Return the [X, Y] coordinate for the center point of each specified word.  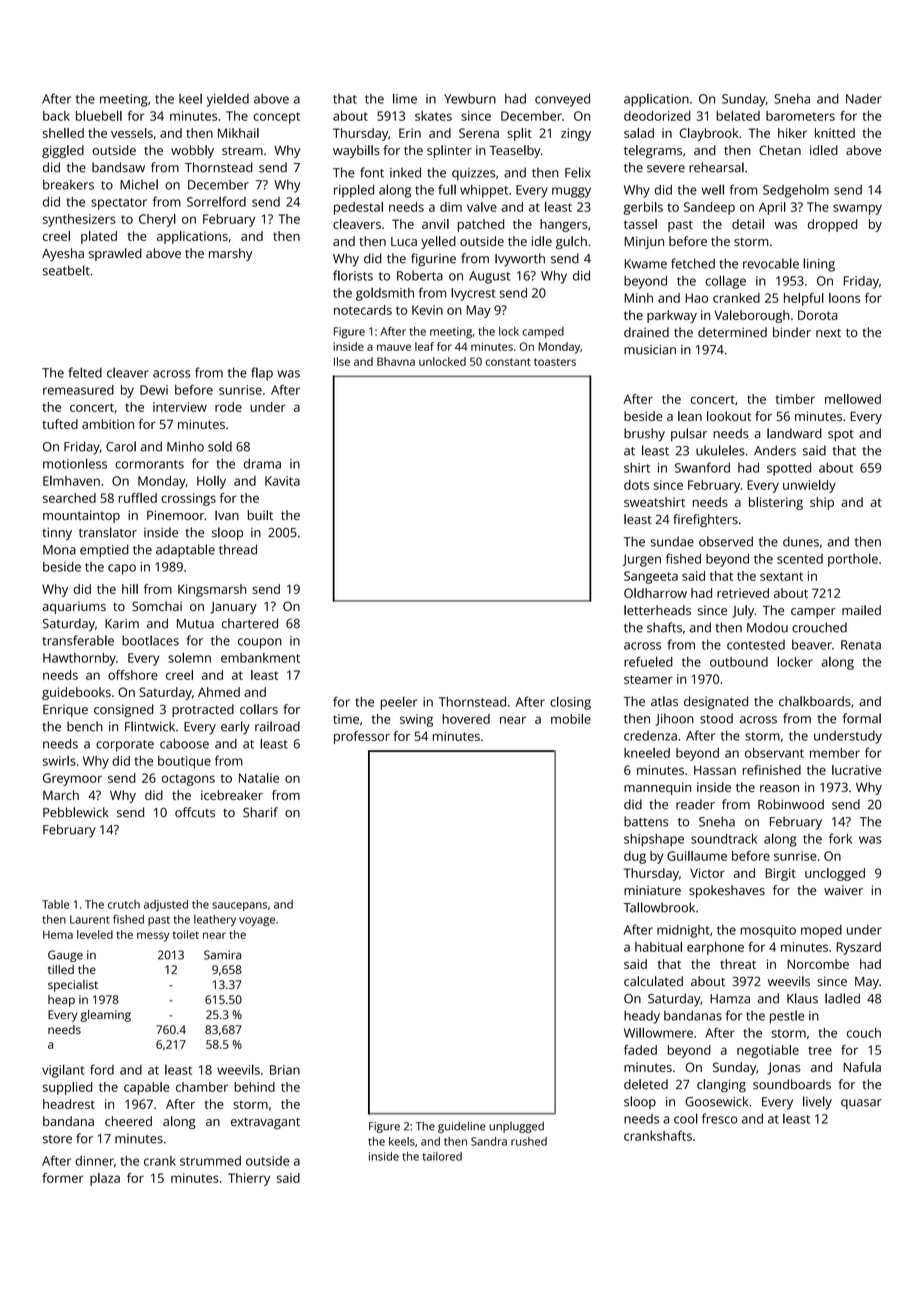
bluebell [99, 116]
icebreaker [232, 795]
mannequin [657, 788]
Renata [861, 645]
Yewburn [470, 99]
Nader [864, 99]
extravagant [265, 1123]
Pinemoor [175, 515]
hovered [466, 719]
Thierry [249, 1179]
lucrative [856, 770]
